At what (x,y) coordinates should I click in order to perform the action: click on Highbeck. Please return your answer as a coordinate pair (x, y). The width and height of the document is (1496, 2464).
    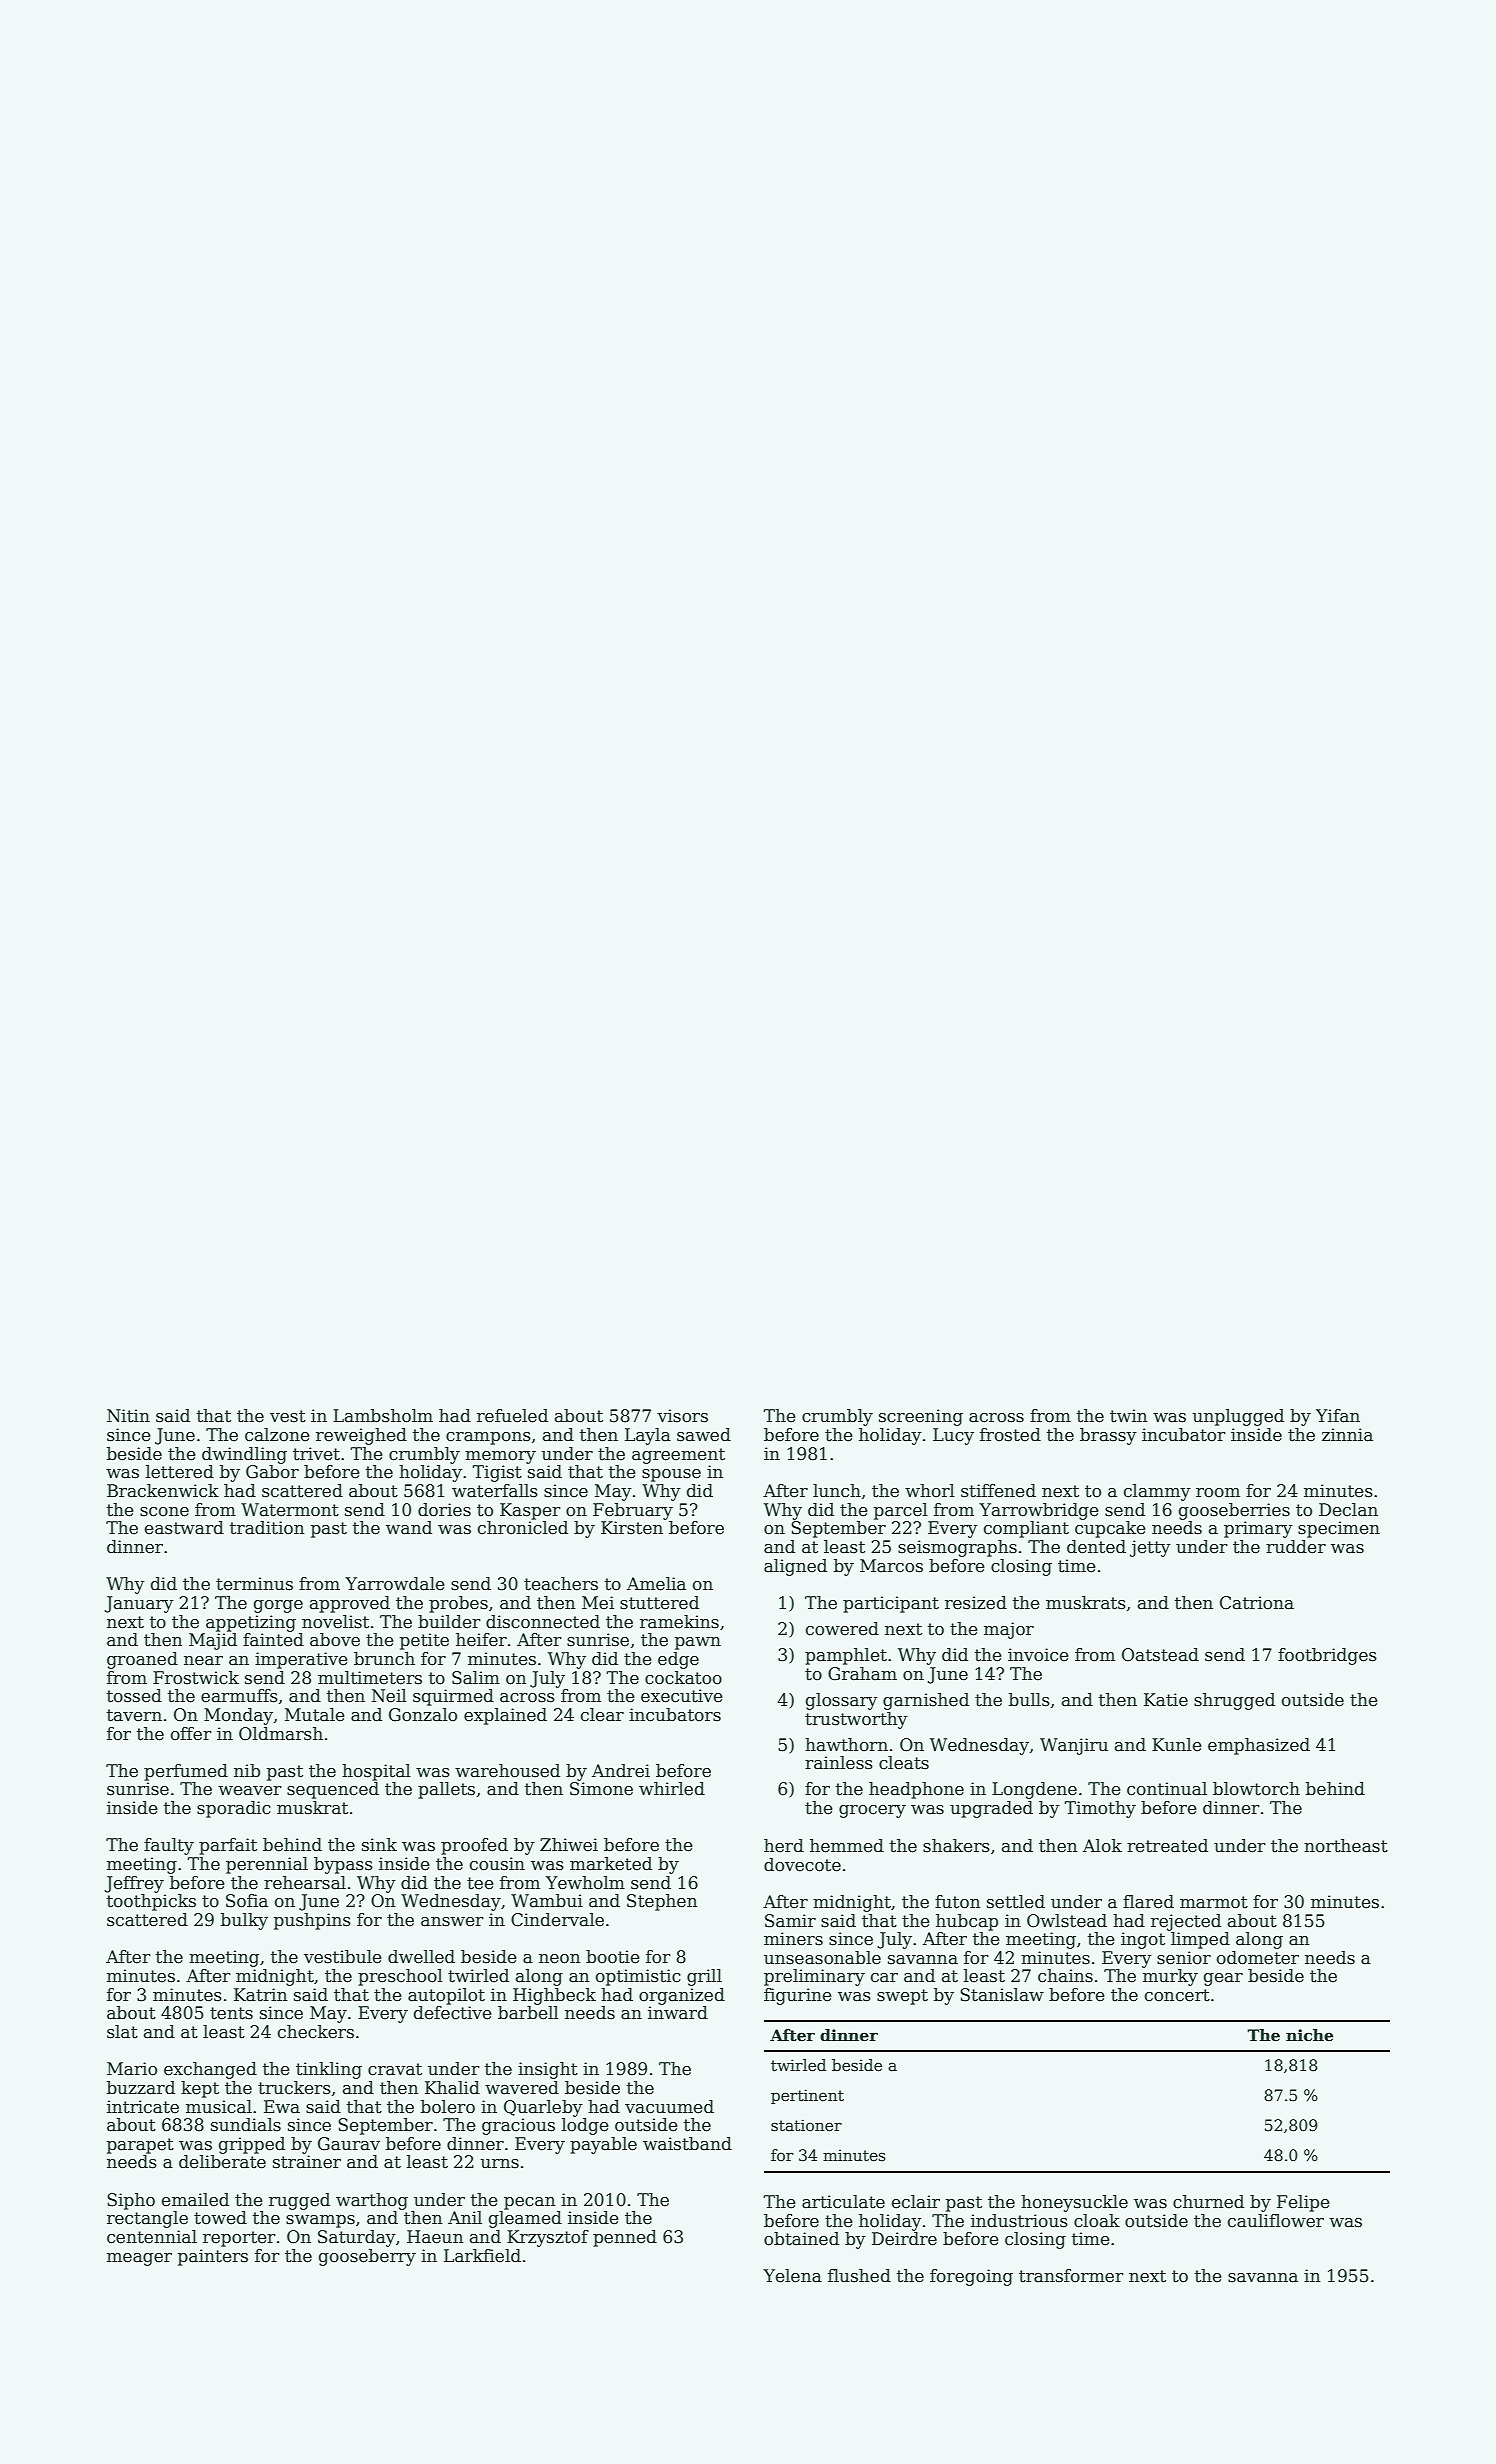
    Looking at the image, I should click on (554, 1996).
